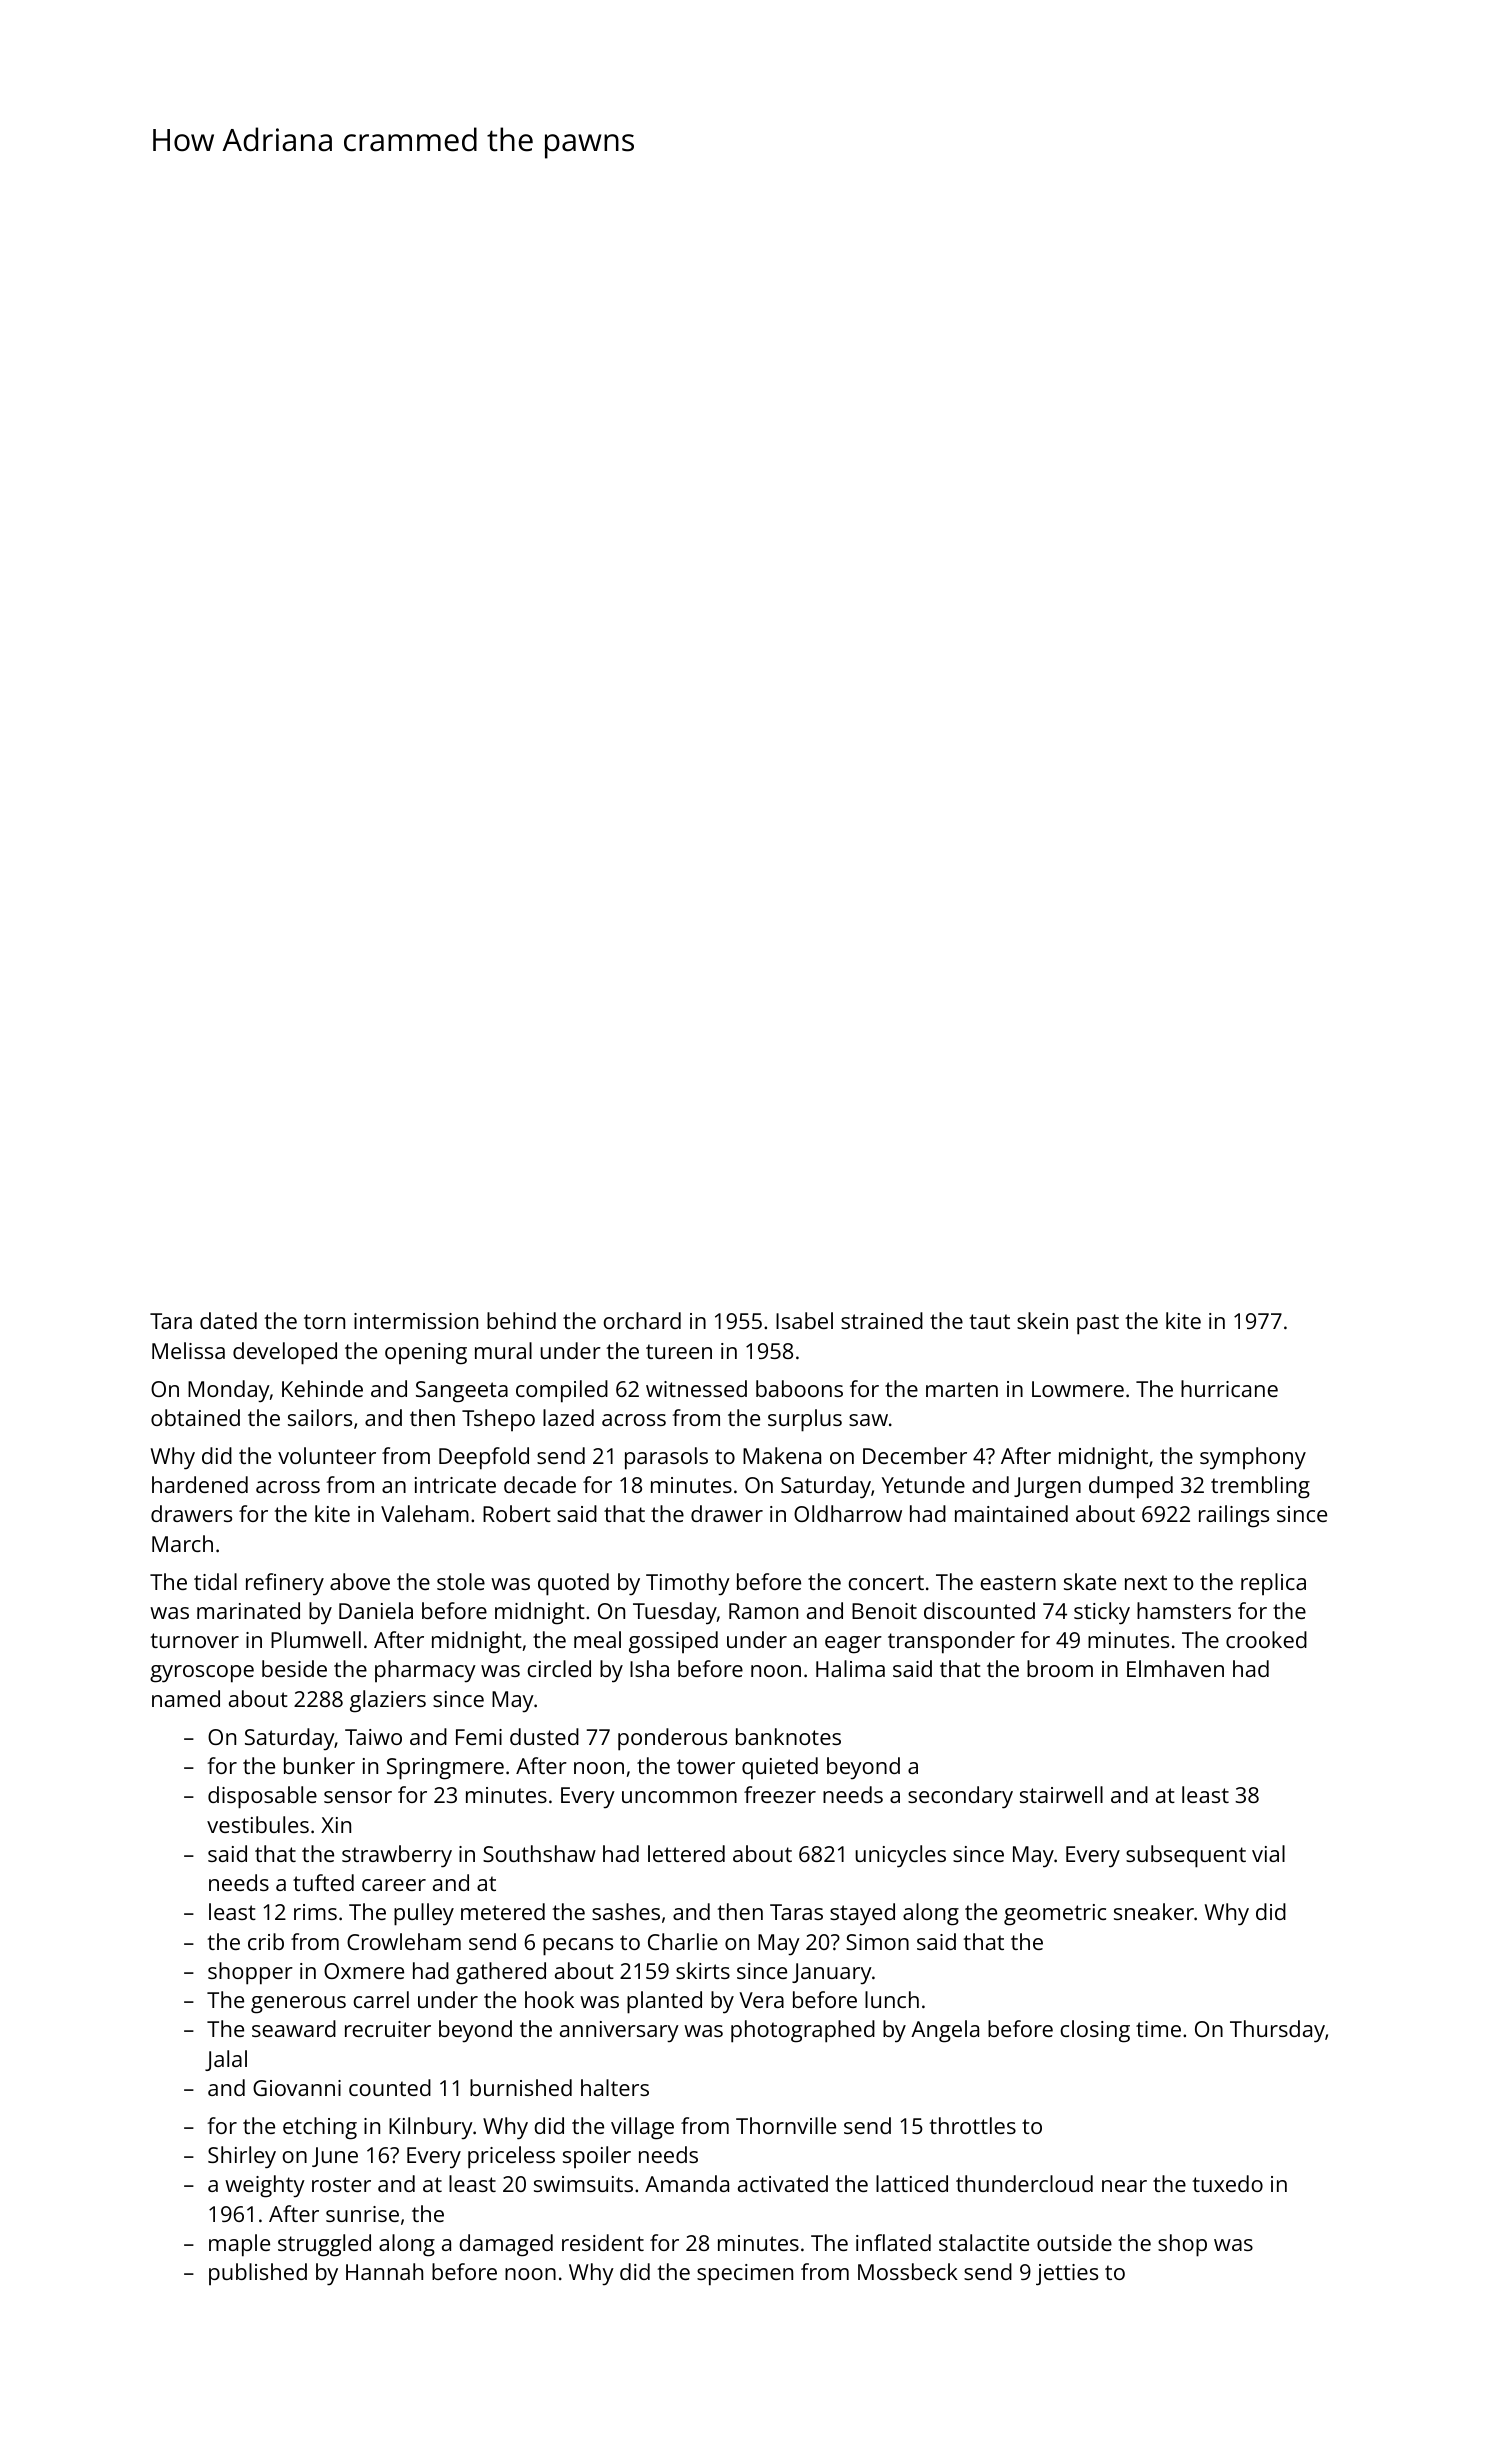  I want to click on torn, so click(324, 1321).
